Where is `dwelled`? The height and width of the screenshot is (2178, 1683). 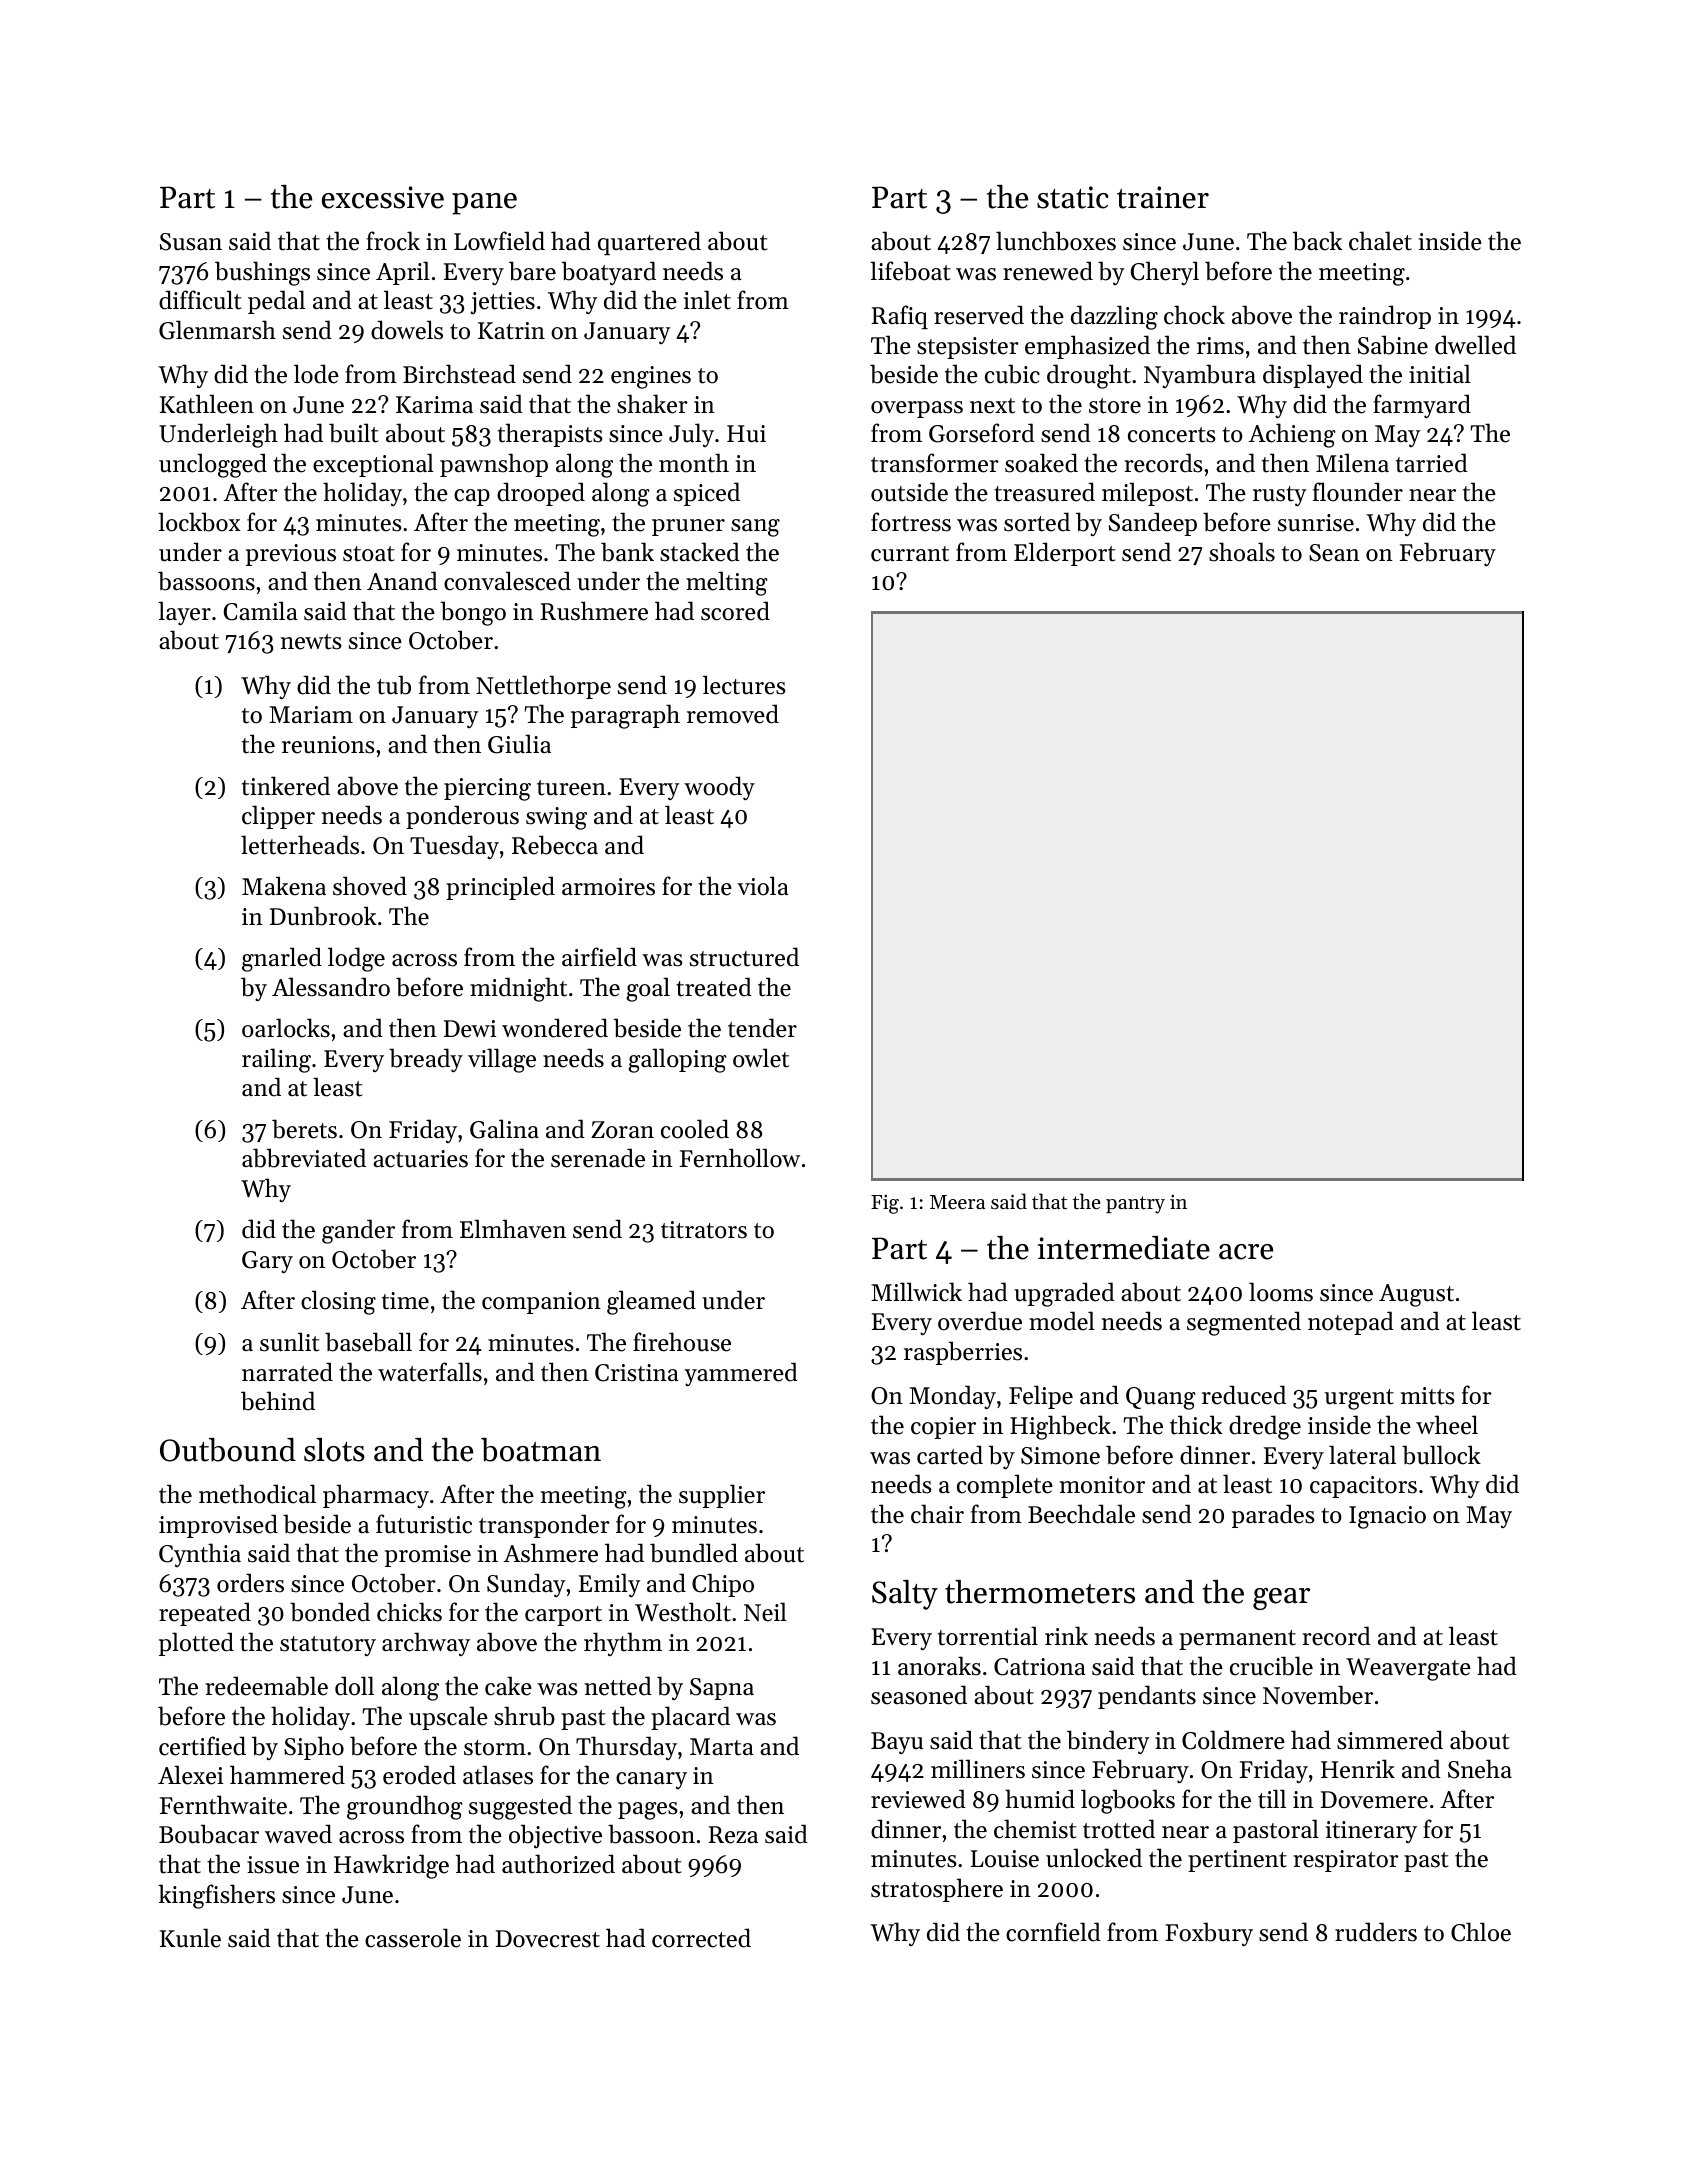 dwelled is located at coordinates (1475, 345).
